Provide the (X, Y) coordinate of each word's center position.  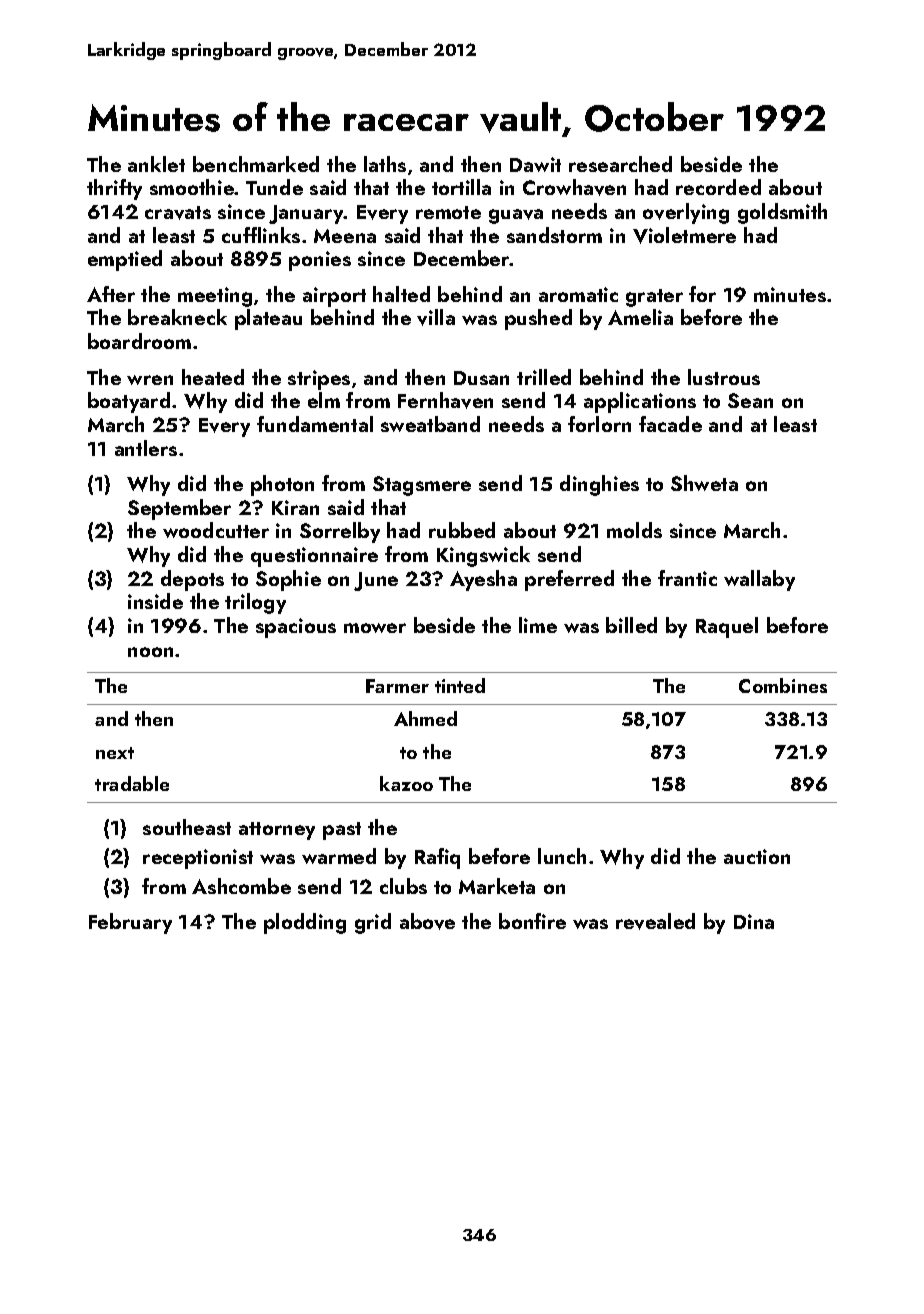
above (427, 921)
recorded (718, 187)
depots (192, 580)
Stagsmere (422, 486)
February (130, 923)
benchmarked (256, 164)
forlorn (599, 424)
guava (516, 216)
